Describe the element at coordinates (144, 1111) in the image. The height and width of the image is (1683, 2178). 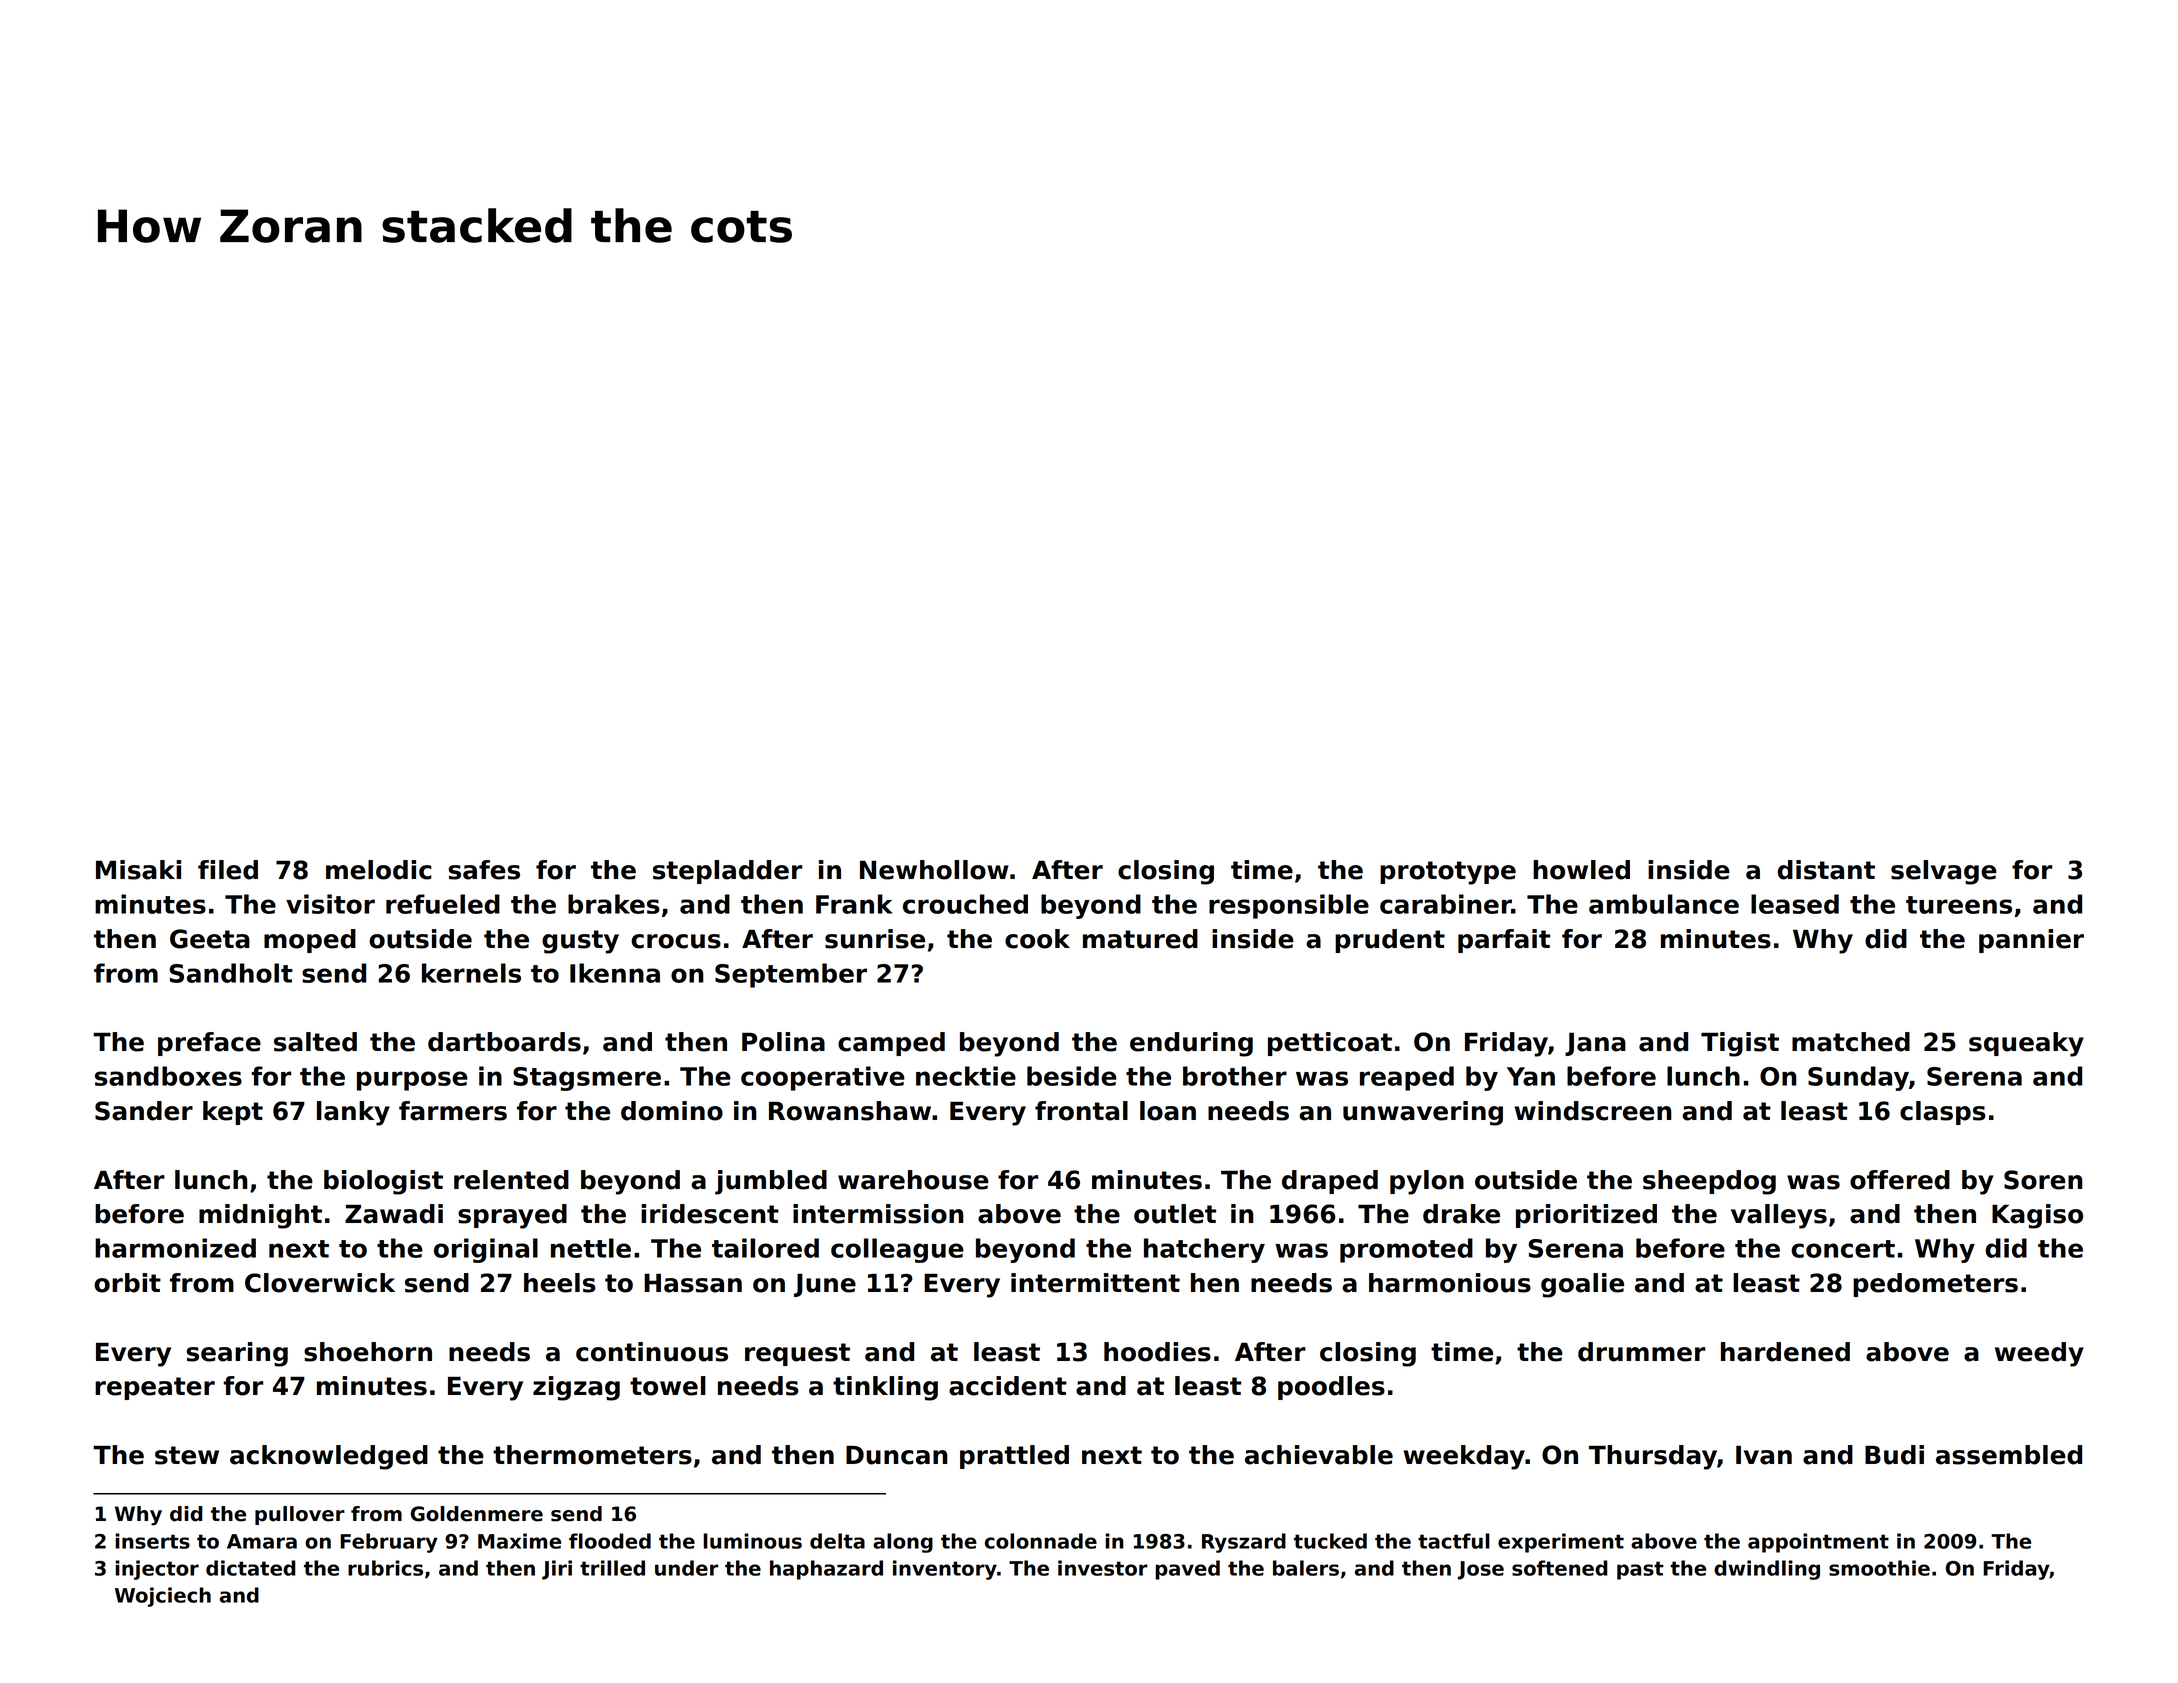
I see `Sander` at that location.
